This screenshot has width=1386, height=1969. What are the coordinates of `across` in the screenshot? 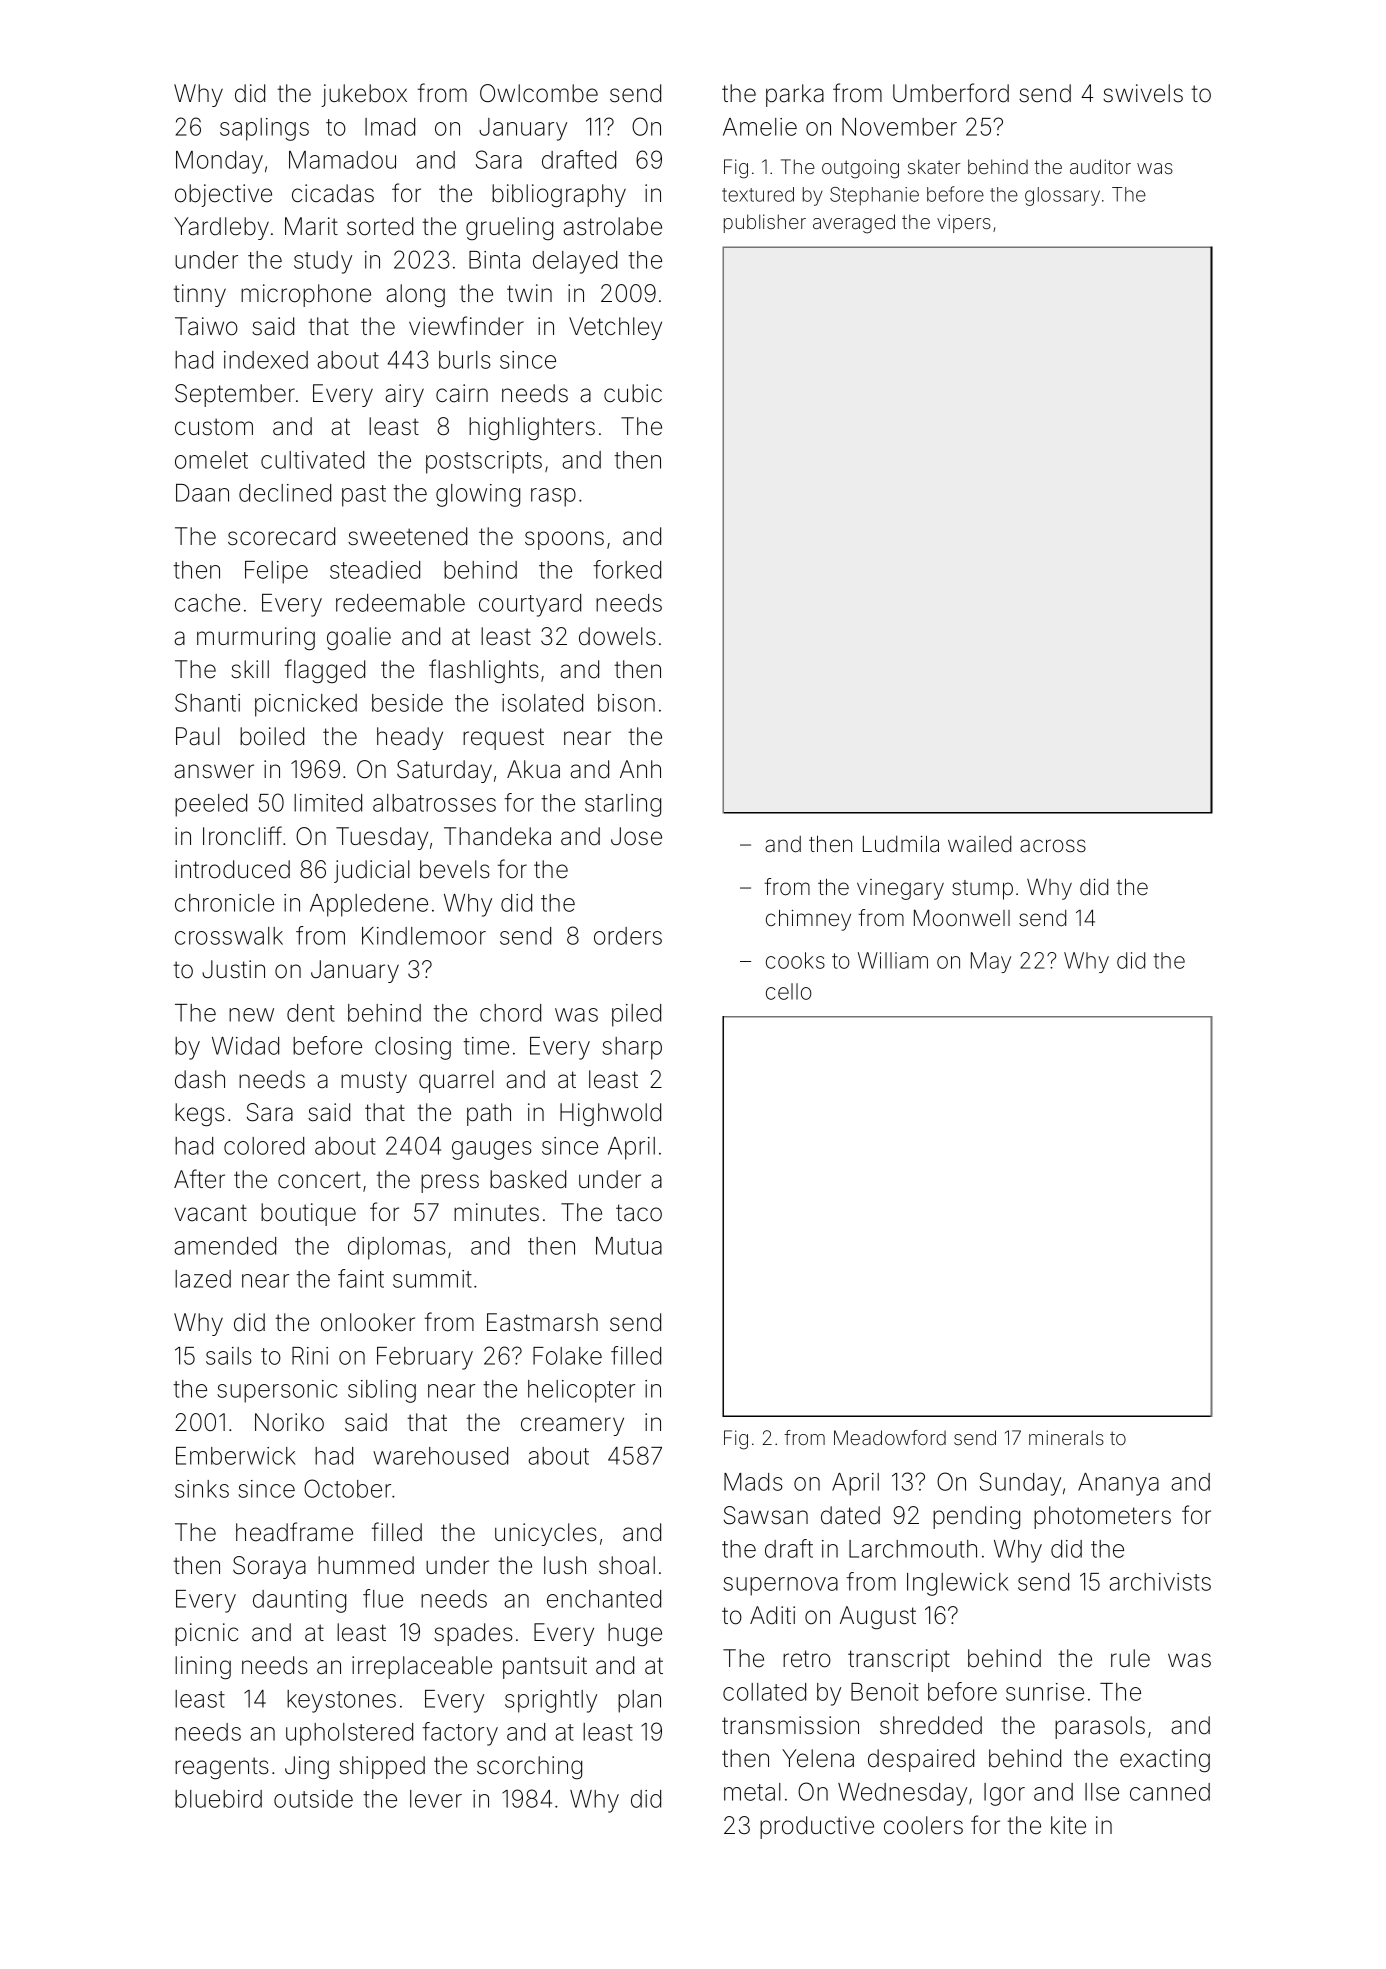 It's located at (1053, 846).
